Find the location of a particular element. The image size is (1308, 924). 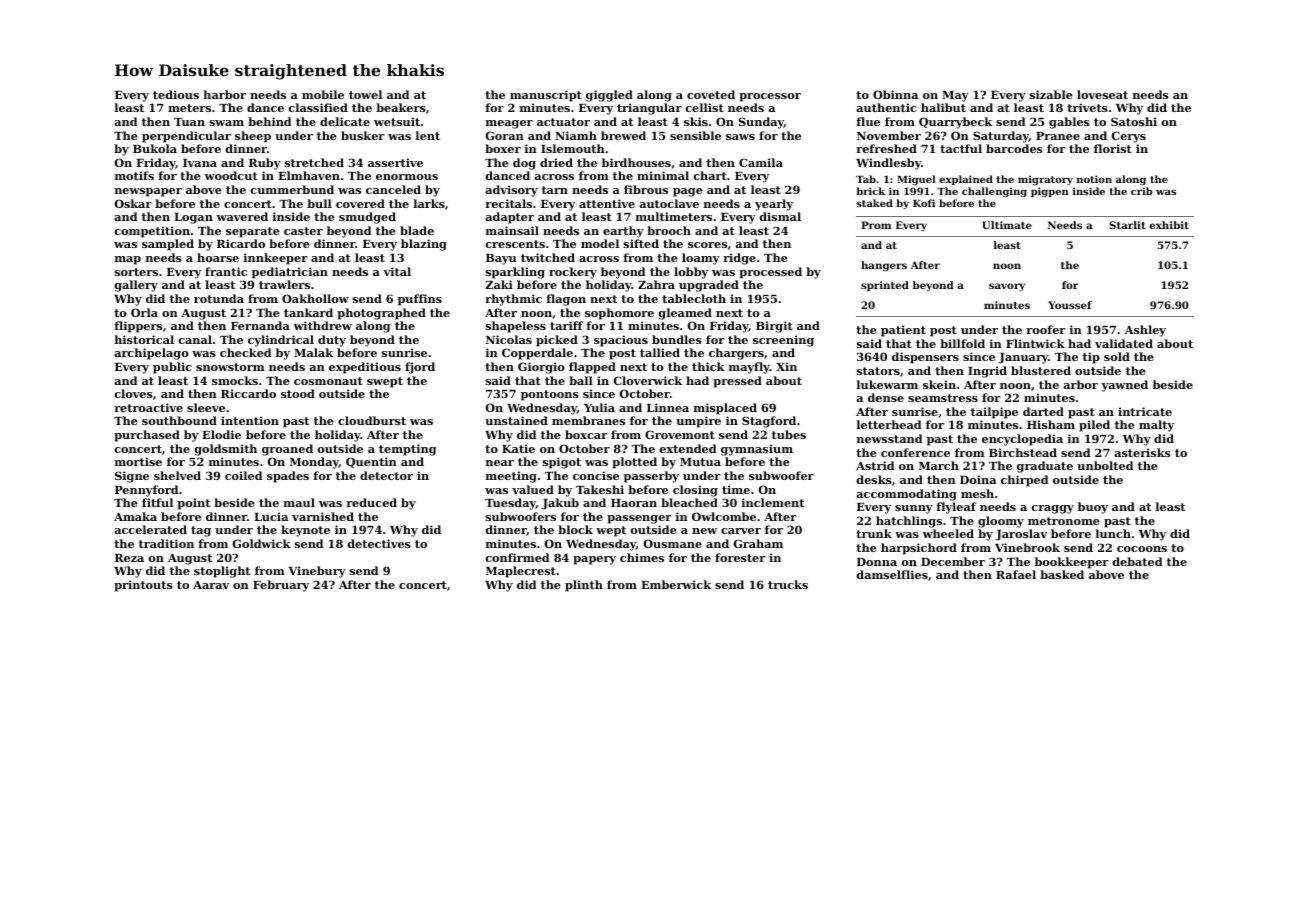

processed is located at coordinates (770, 273).
